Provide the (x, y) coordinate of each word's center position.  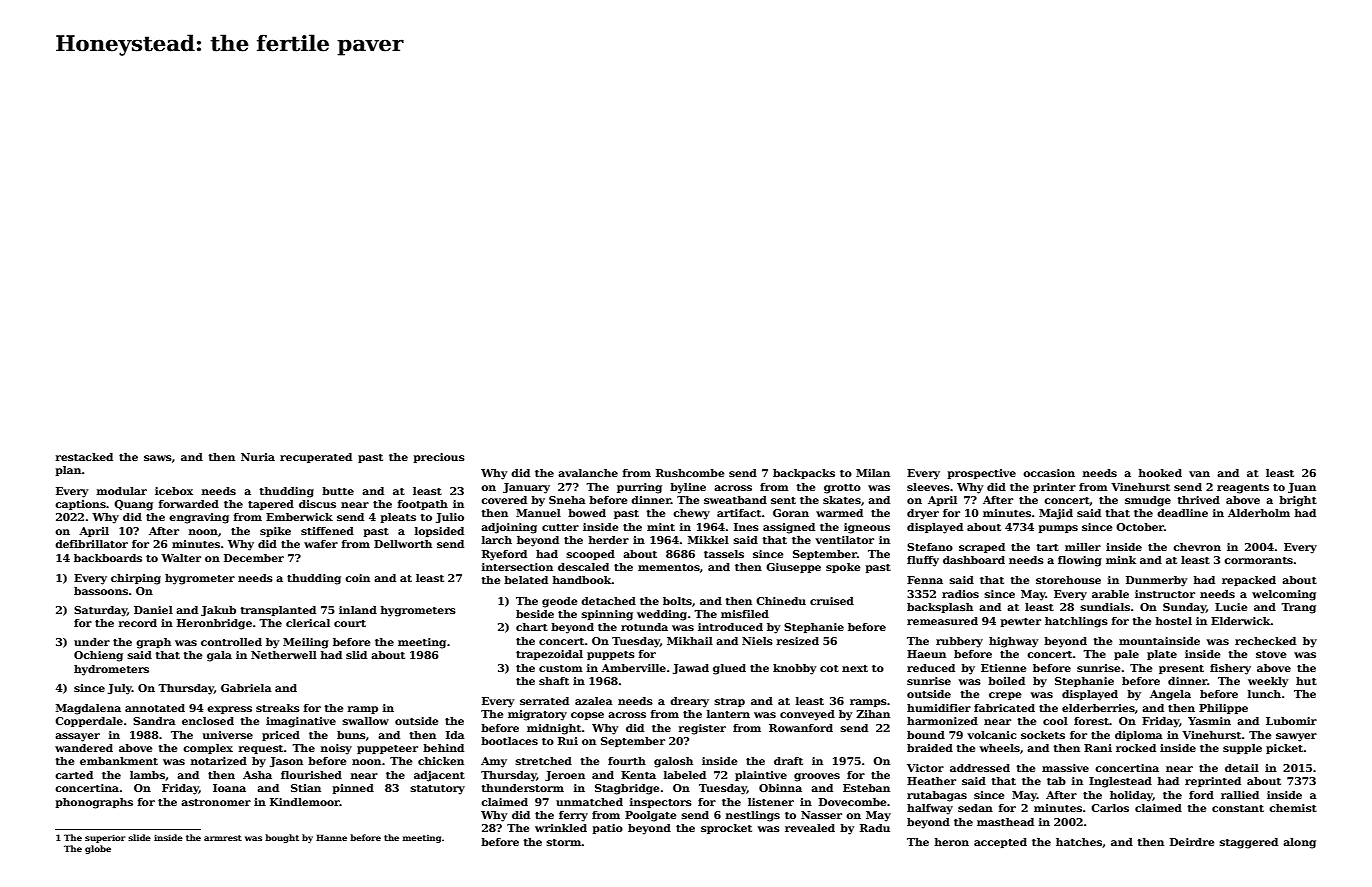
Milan (873, 473)
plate (1162, 655)
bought (282, 838)
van (1199, 474)
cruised (832, 601)
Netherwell (284, 655)
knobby (794, 669)
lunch (1264, 694)
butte (338, 491)
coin (357, 578)
